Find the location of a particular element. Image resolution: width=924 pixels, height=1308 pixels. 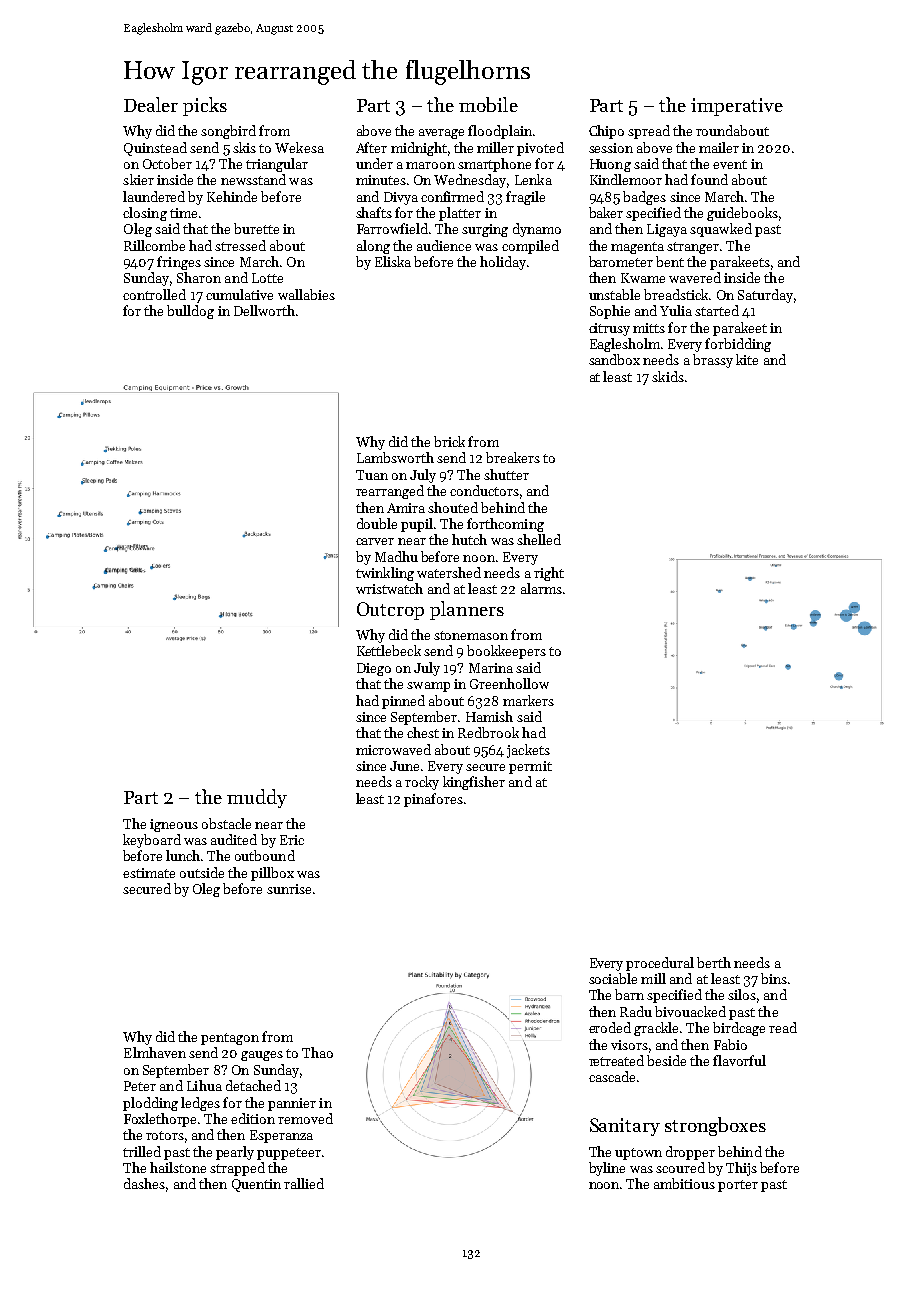

sunrise is located at coordinates (289, 889).
